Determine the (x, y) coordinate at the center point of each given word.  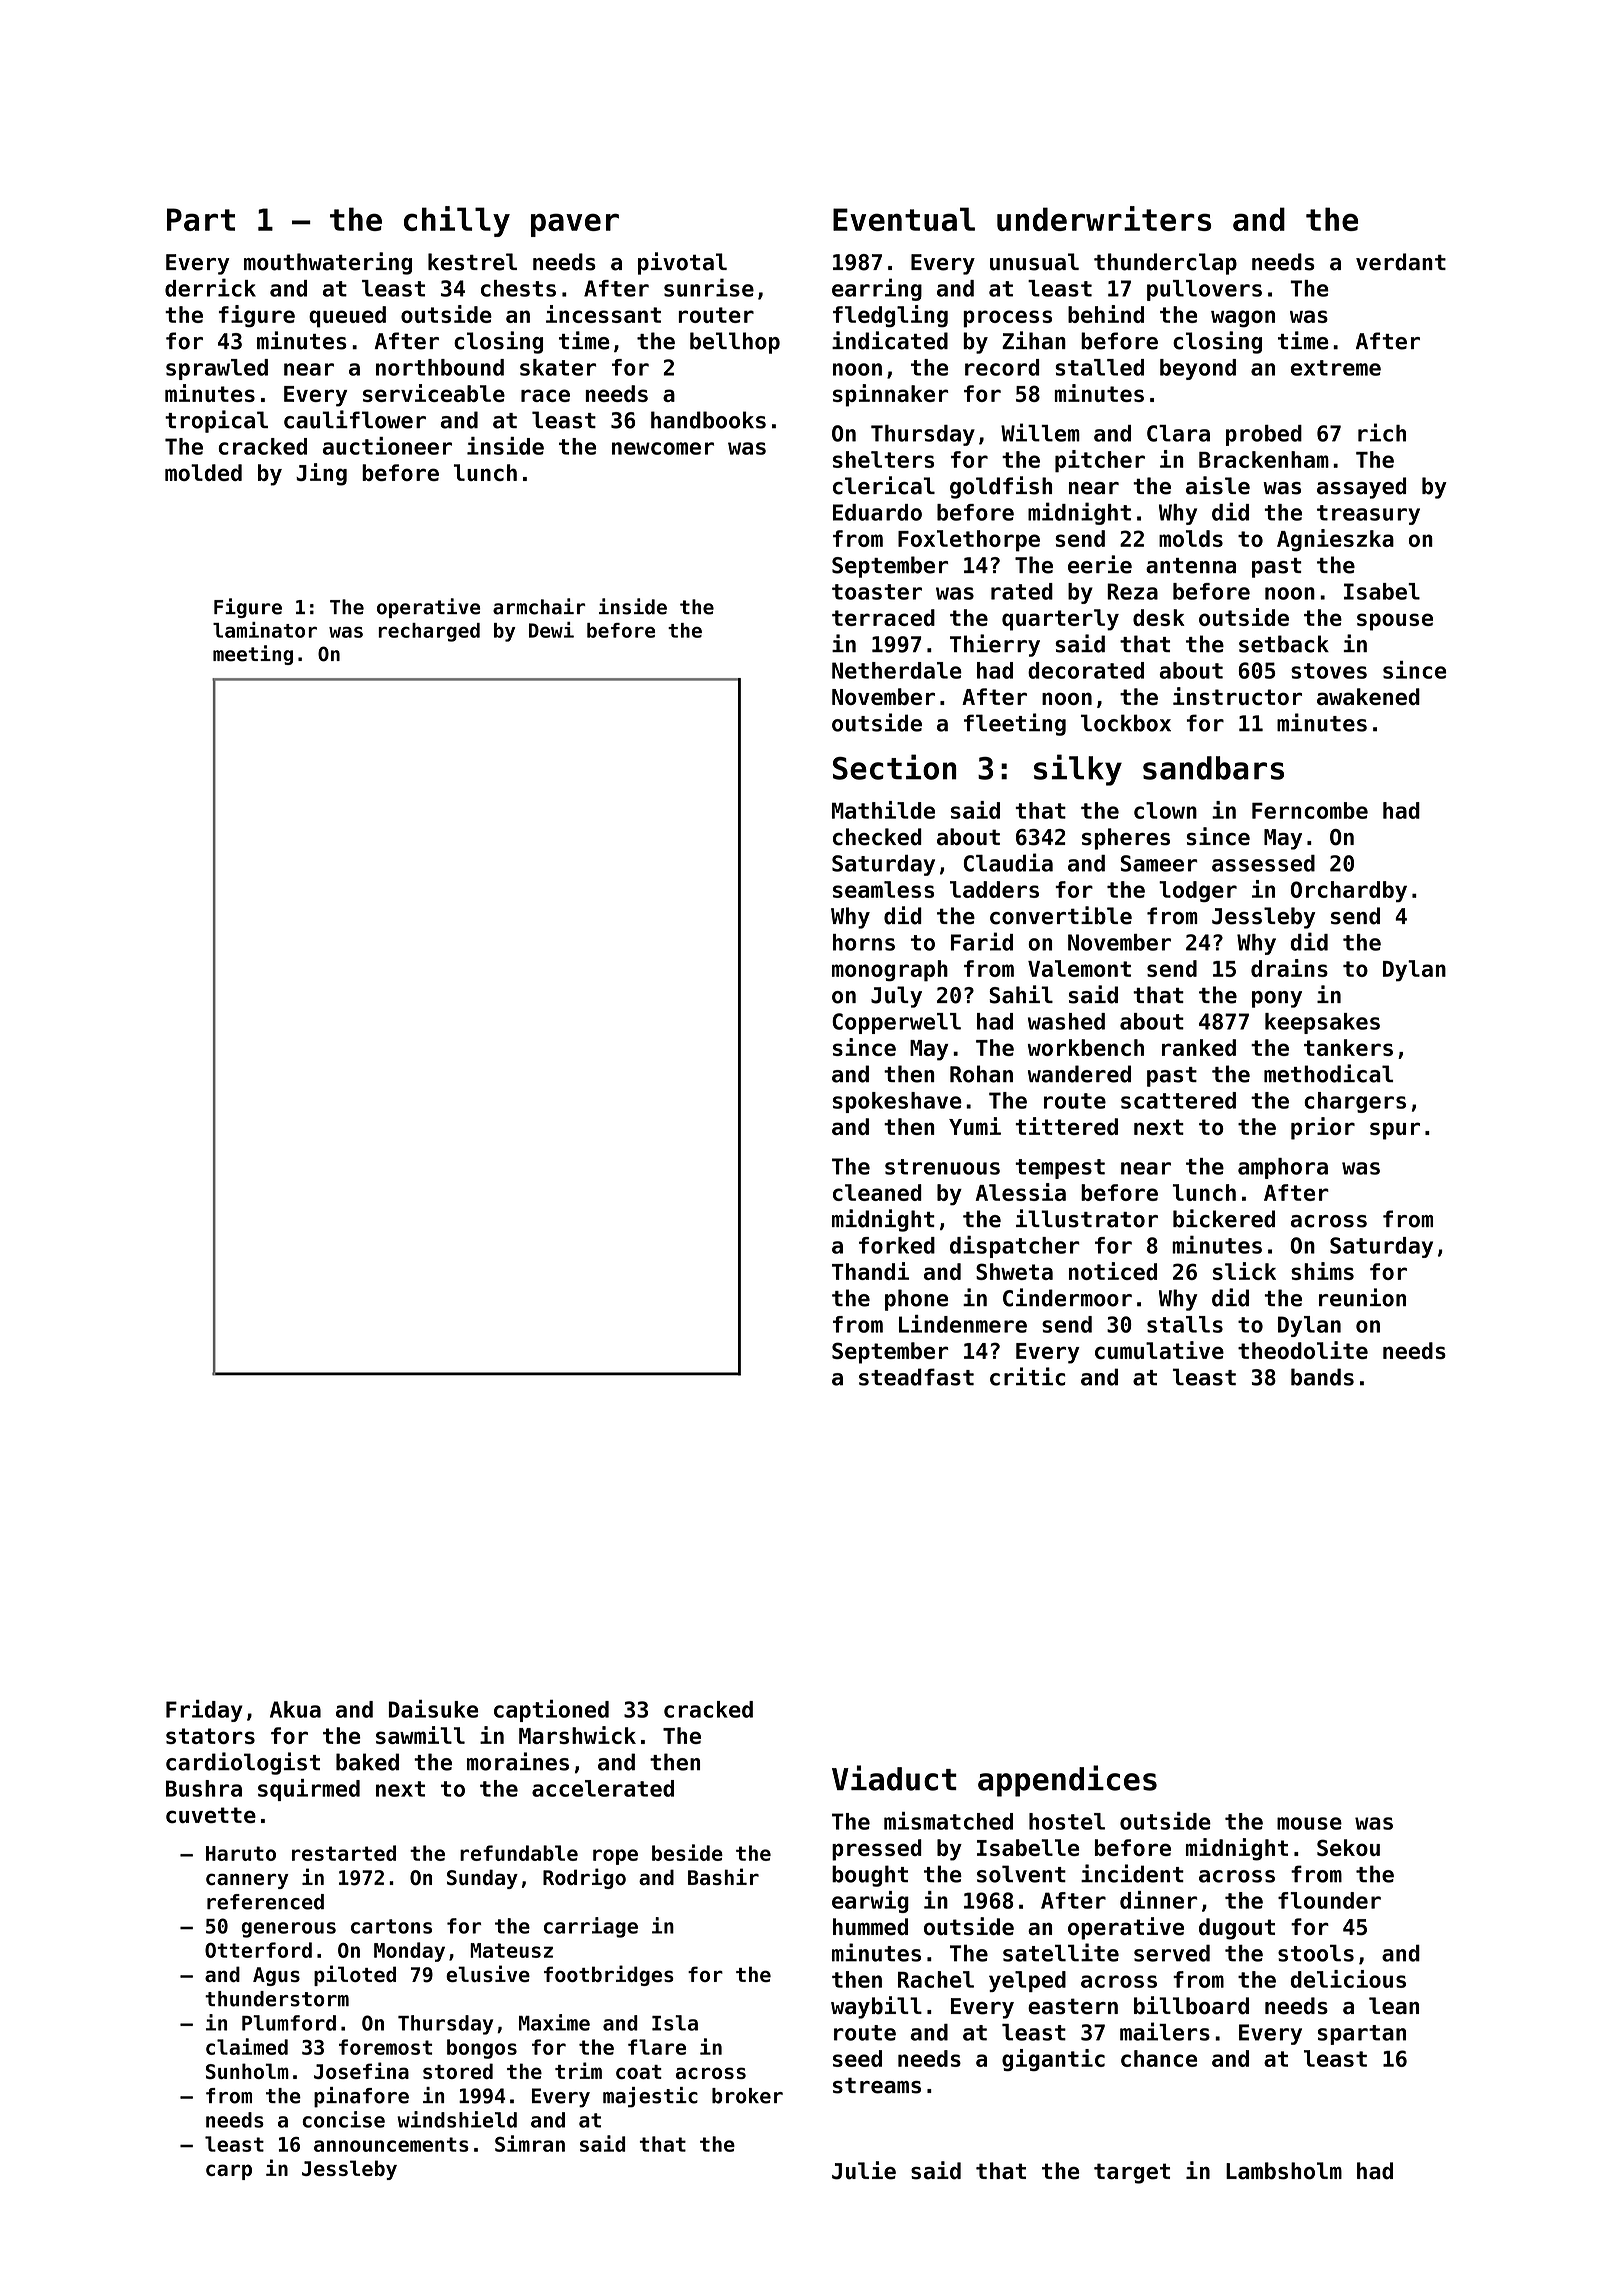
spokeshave (897, 1102)
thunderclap (1165, 264)
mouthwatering (328, 263)
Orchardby (1349, 891)
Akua (295, 1709)
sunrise (709, 287)
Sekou (1348, 1847)
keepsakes (1322, 1023)
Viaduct (894, 1778)
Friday (204, 1711)
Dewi (551, 630)
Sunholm (247, 2071)
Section (895, 767)
